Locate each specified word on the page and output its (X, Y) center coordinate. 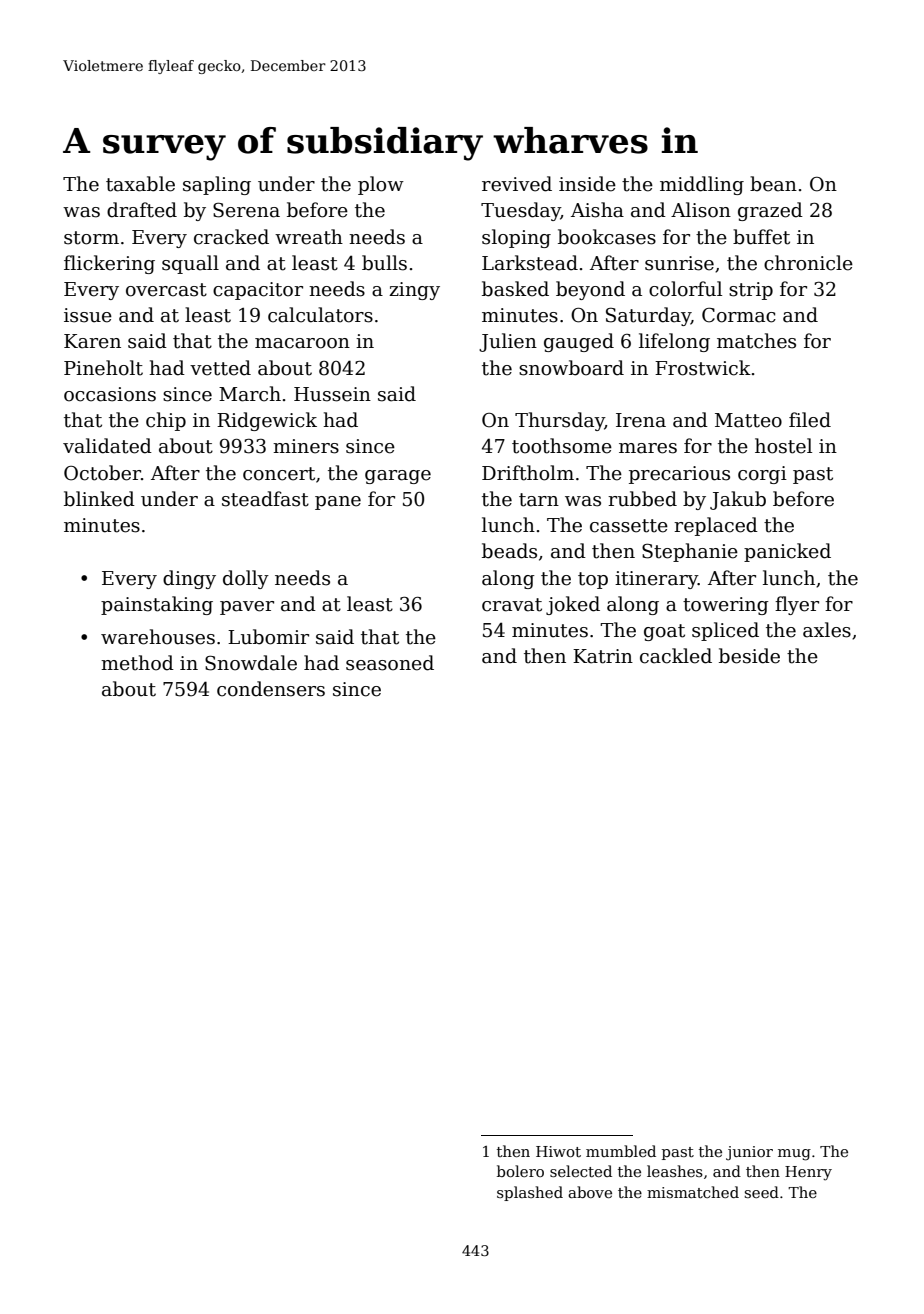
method (137, 663)
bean (773, 184)
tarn (539, 500)
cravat (512, 605)
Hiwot (558, 1151)
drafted (142, 210)
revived (517, 184)
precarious (679, 475)
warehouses (158, 637)
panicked (787, 552)
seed (762, 1192)
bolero (520, 1171)
